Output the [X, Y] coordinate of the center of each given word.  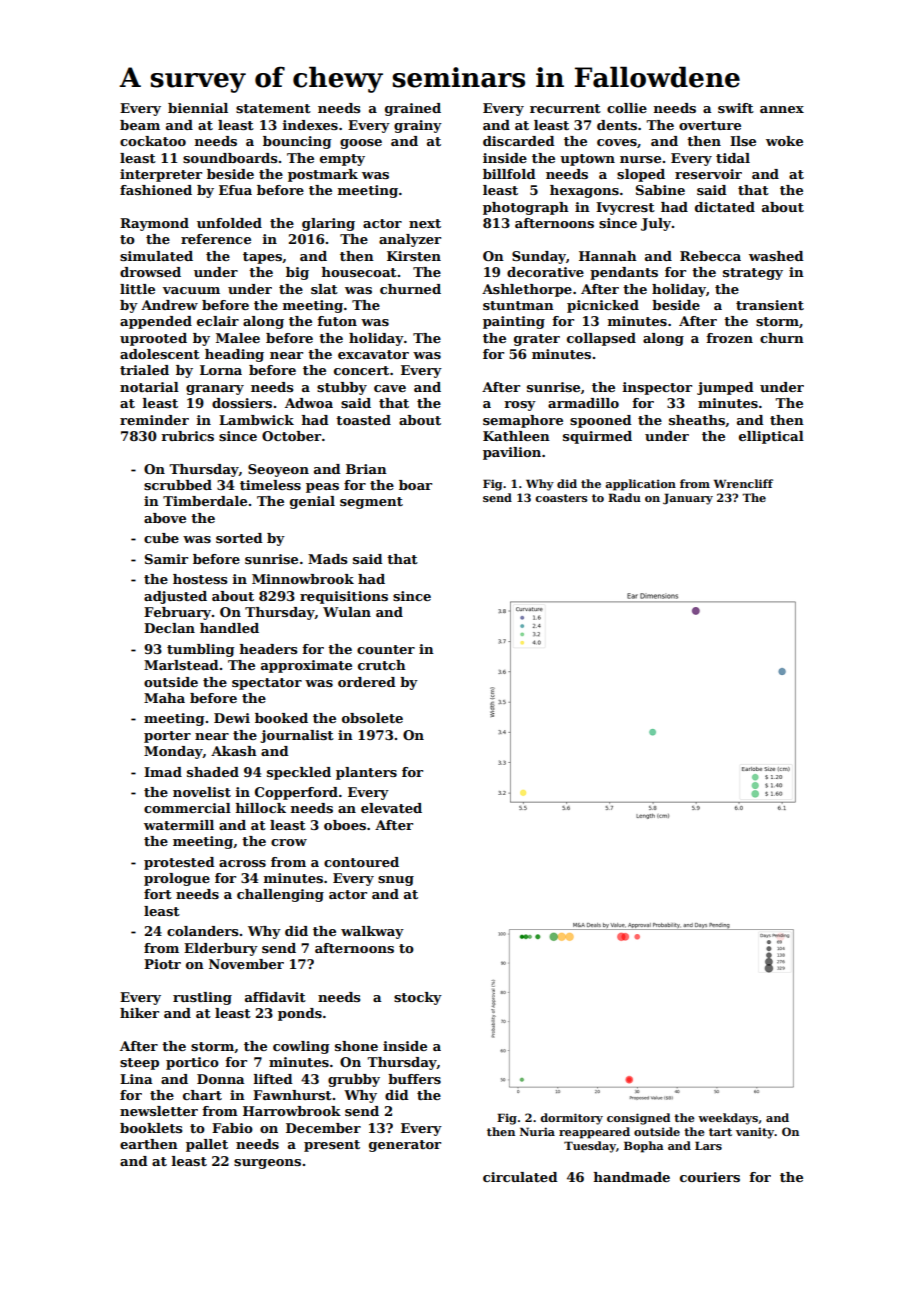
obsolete [372, 718]
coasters [561, 498]
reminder [154, 420]
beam [140, 125]
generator [405, 1146]
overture [710, 125]
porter [167, 737]
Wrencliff [743, 483]
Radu [624, 497]
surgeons [267, 1164]
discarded [519, 141]
